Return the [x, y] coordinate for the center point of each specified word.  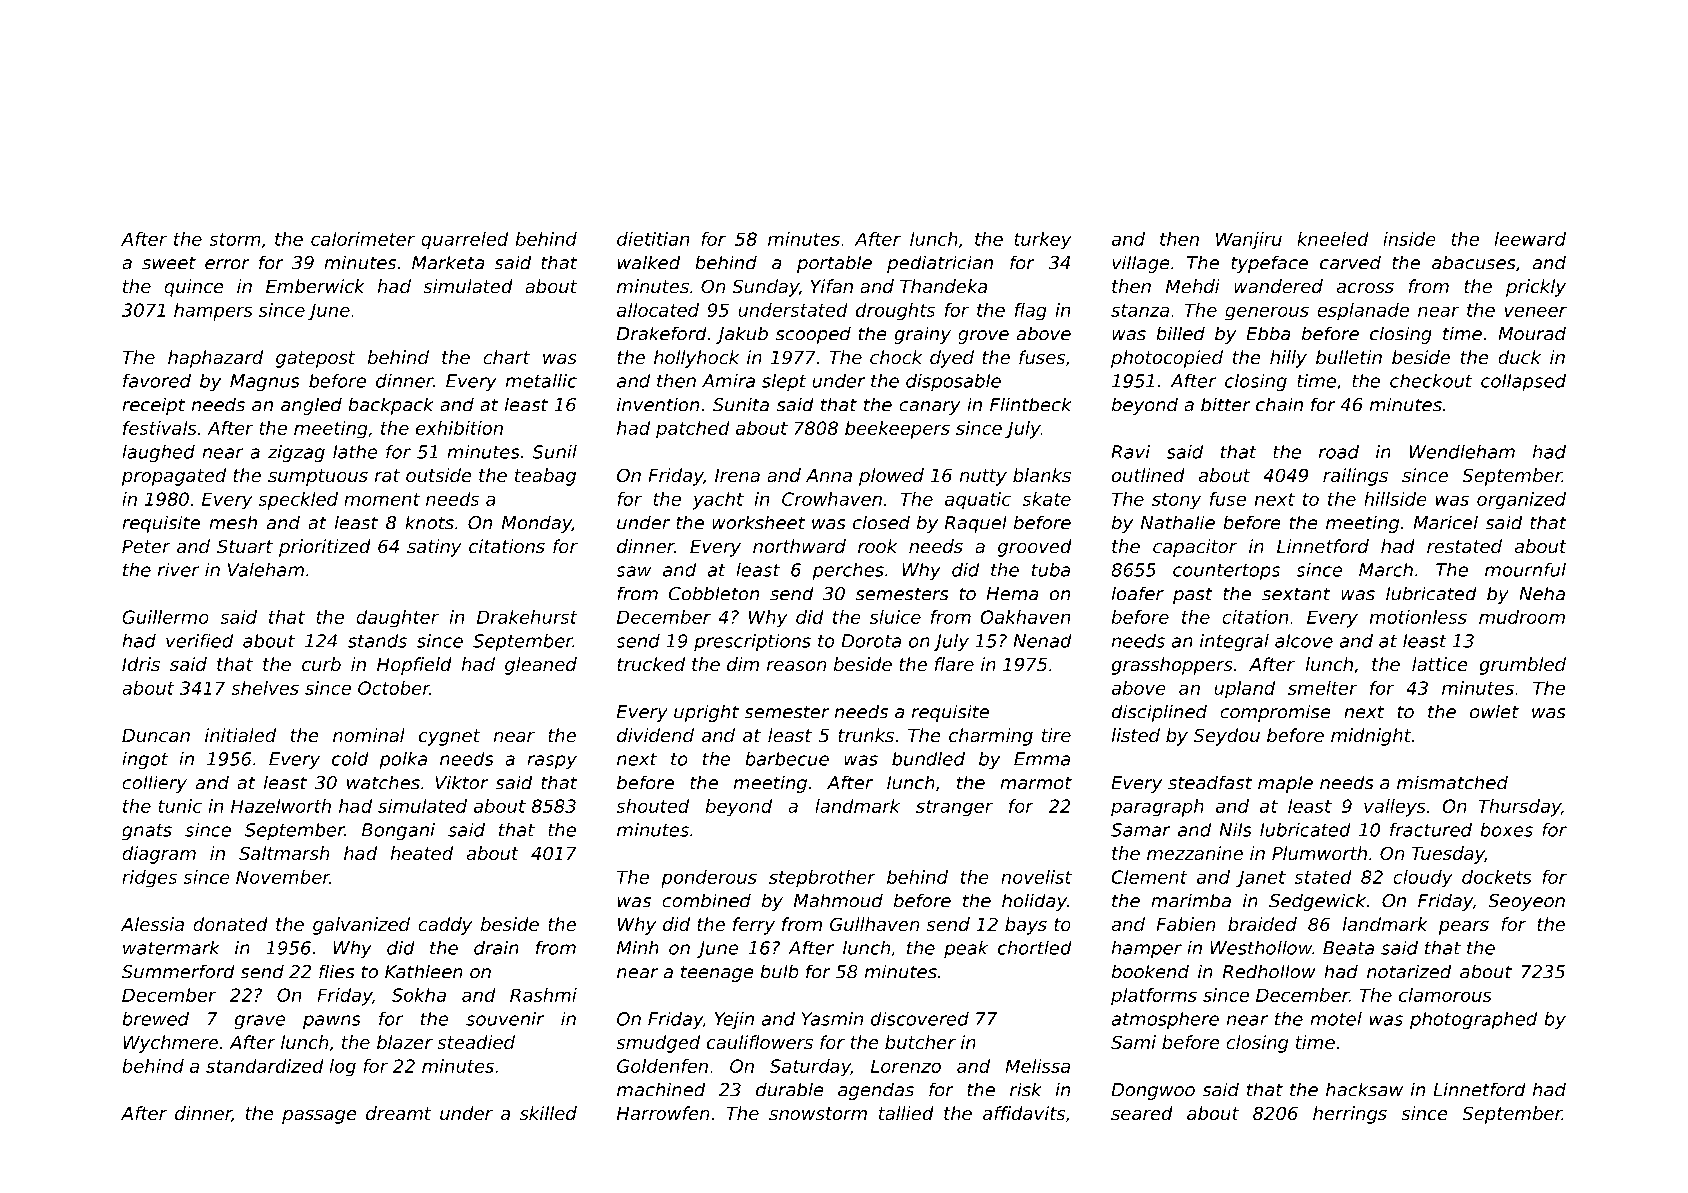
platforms [1154, 997]
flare [954, 664]
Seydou [1227, 737]
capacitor [1195, 548]
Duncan [156, 735]
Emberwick [315, 286]
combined [706, 900]
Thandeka [943, 286]
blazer [405, 1042]
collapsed [1523, 383]
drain [496, 948]
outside [439, 475]
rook [877, 546]
